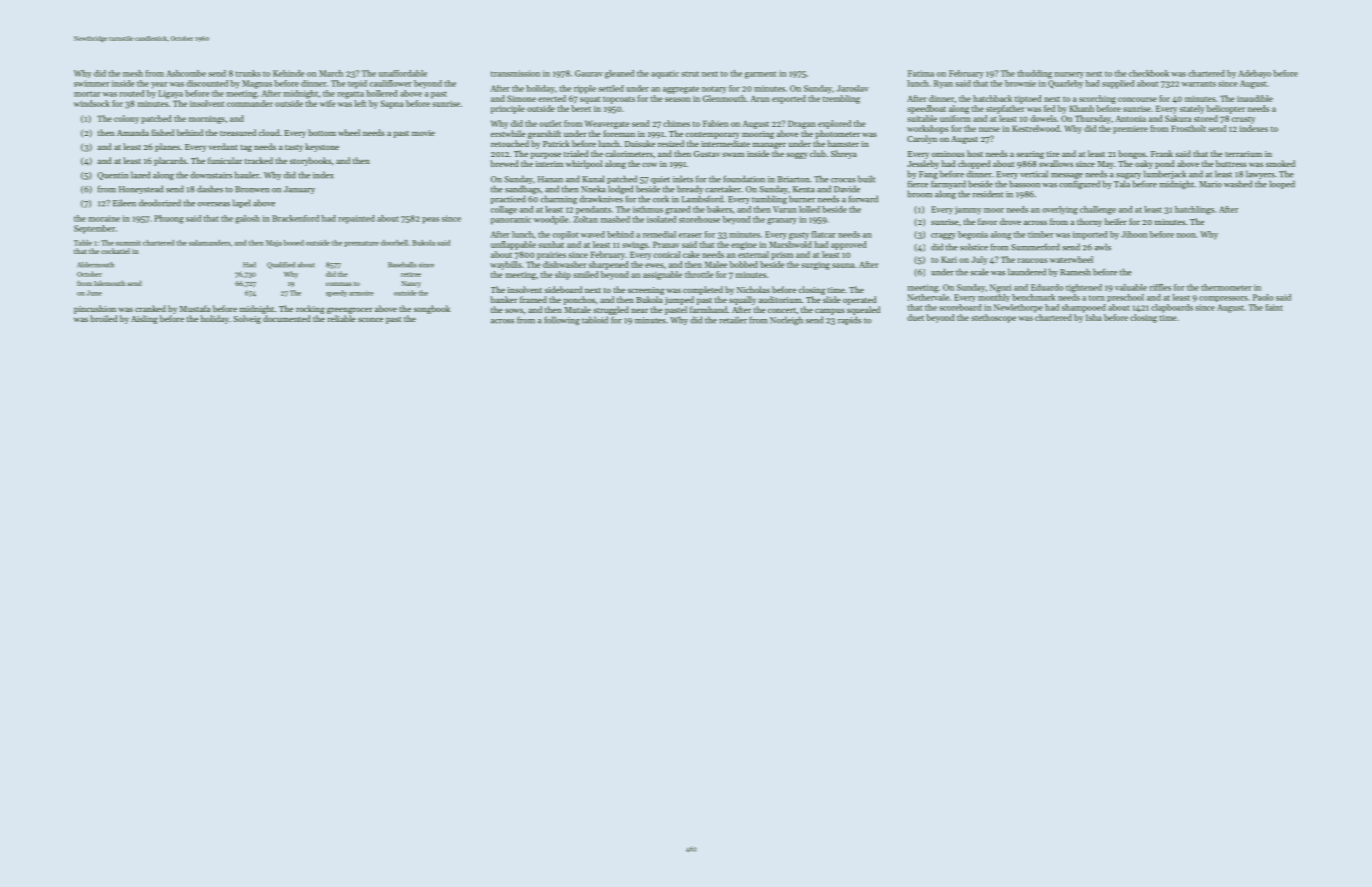 This document has height=887, width=1372. What do you see at coordinates (581, 108) in the document?
I see `beret` at bounding box center [581, 108].
